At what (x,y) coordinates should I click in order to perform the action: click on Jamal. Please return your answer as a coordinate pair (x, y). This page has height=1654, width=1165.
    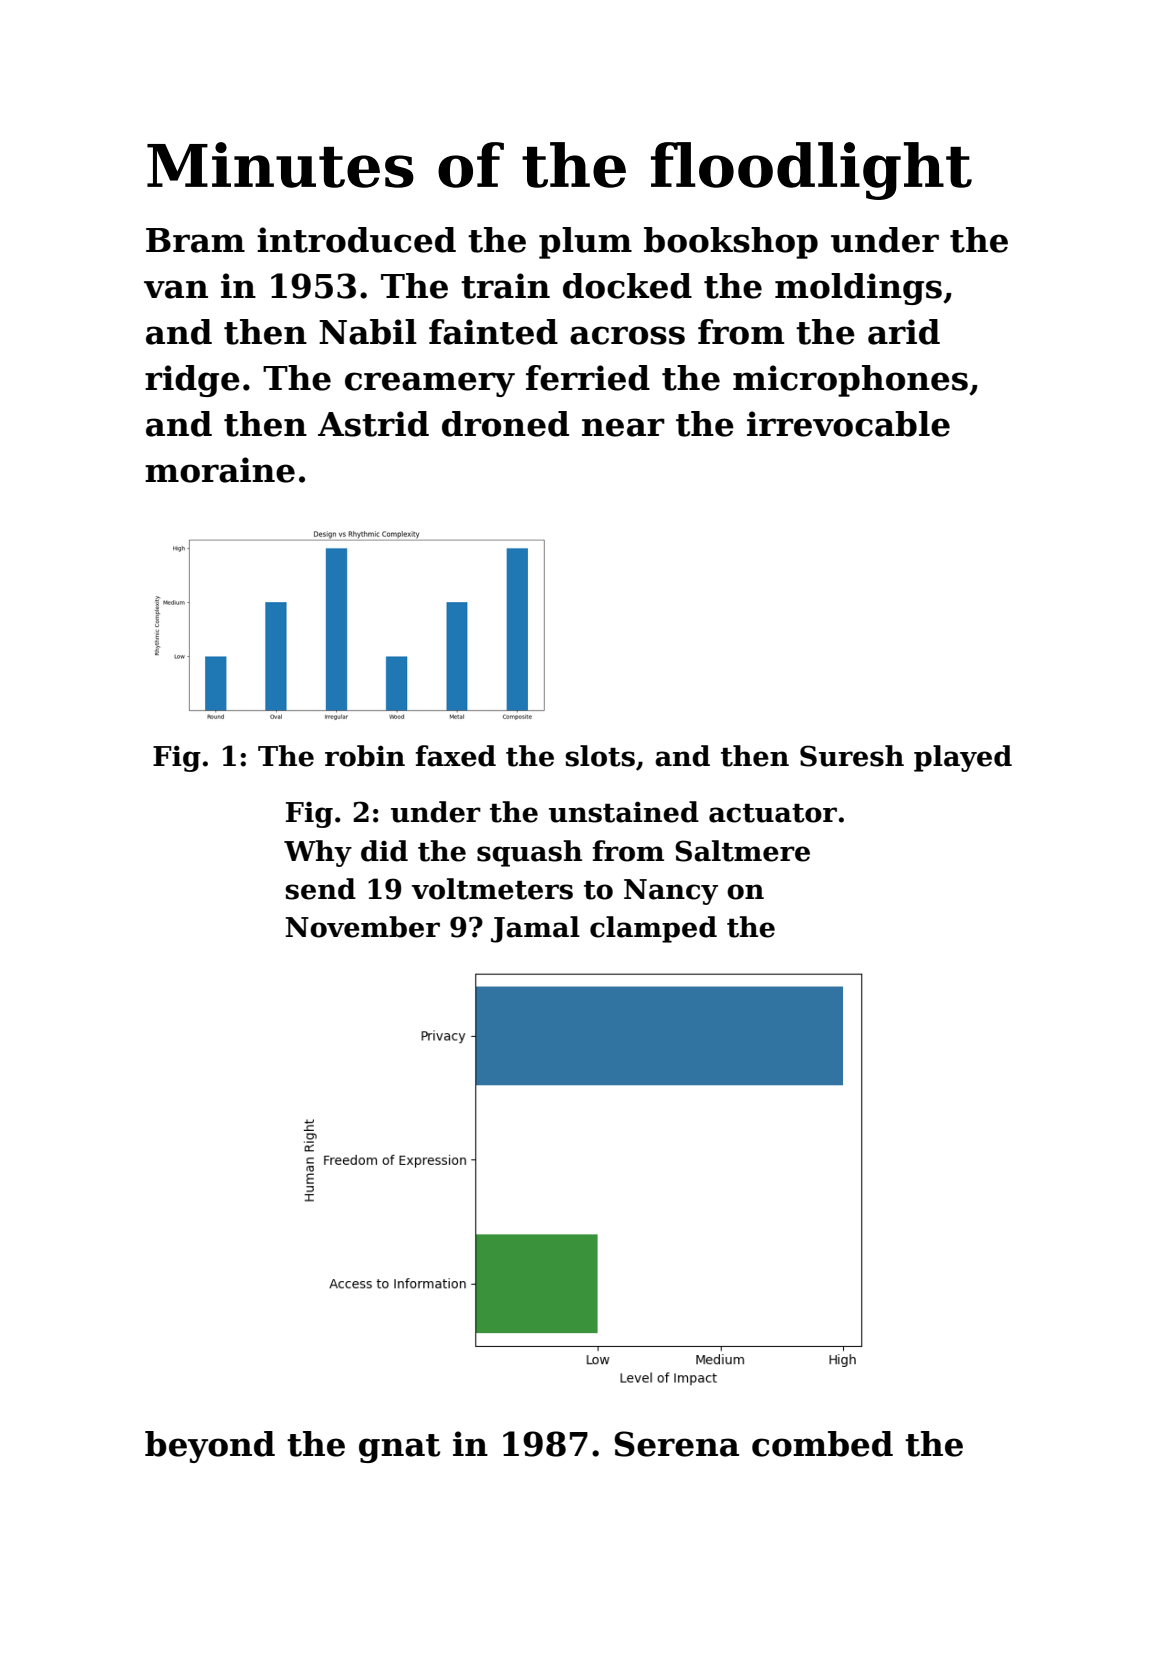
    Looking at the image, I should click on (535, 929).
